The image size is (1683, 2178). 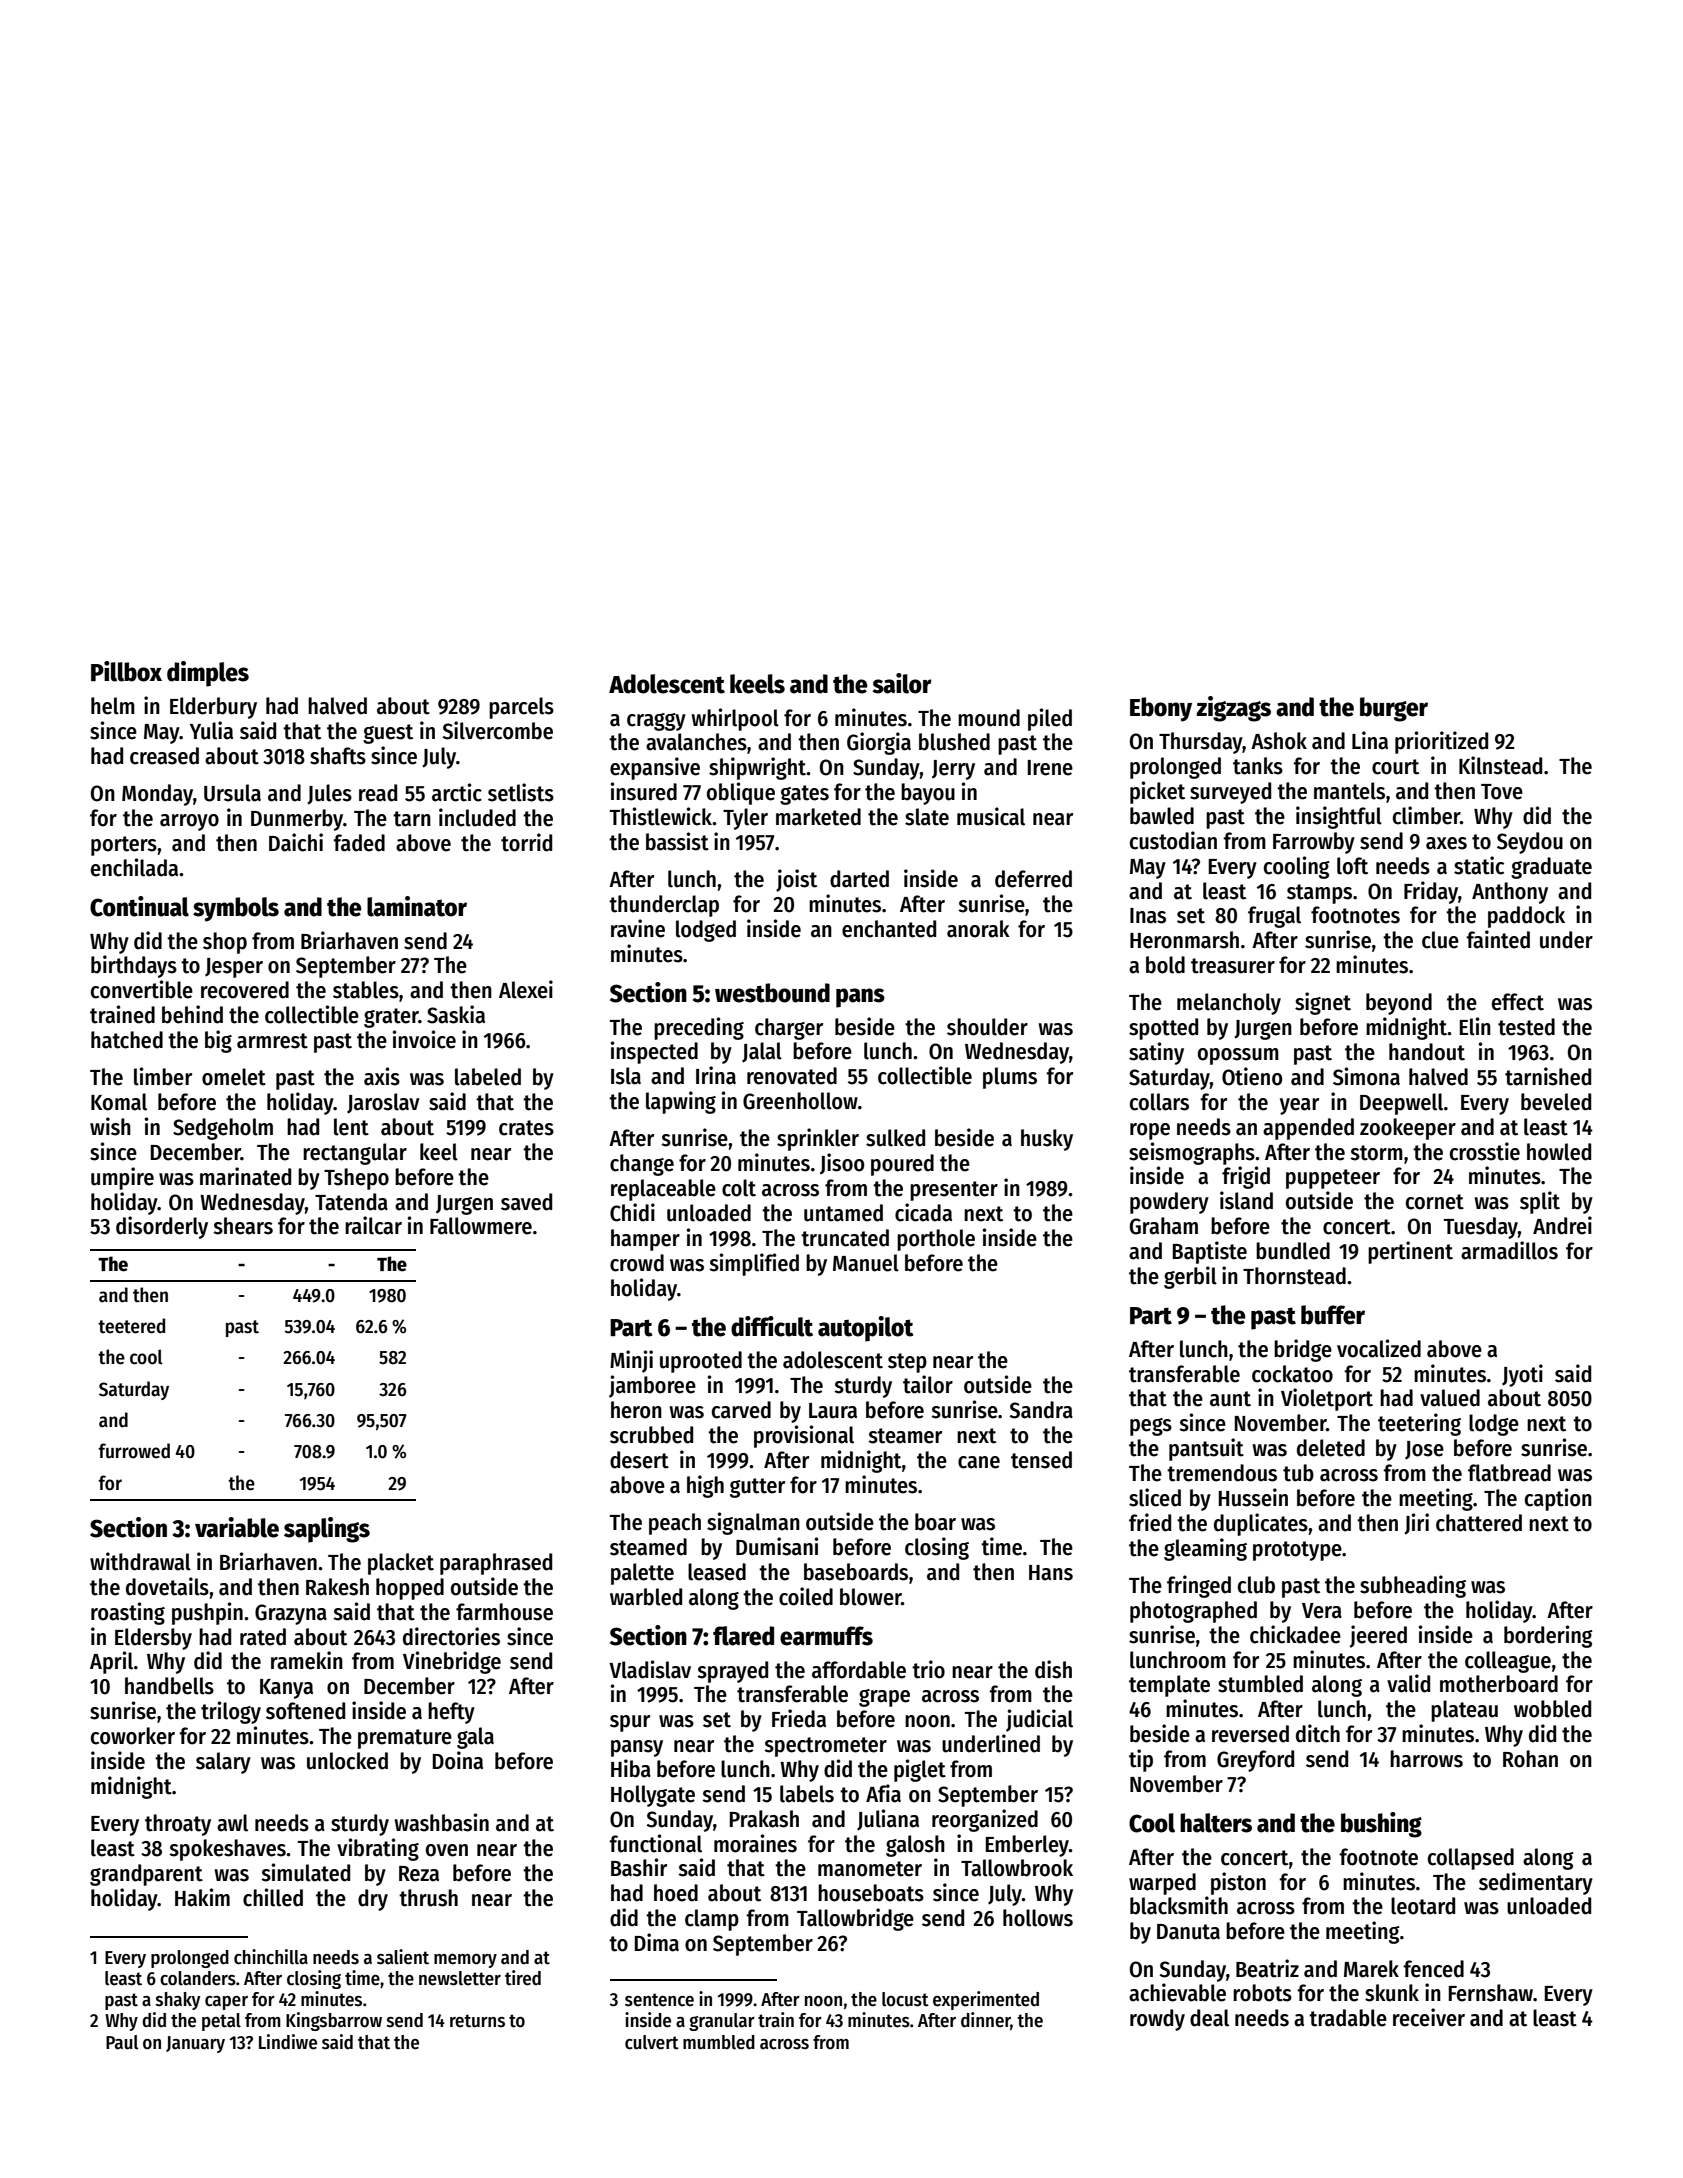 What do you see at coordinates (1250, 1734) in the document?
I see `reversed` at bounding box center [1250, 1734].
